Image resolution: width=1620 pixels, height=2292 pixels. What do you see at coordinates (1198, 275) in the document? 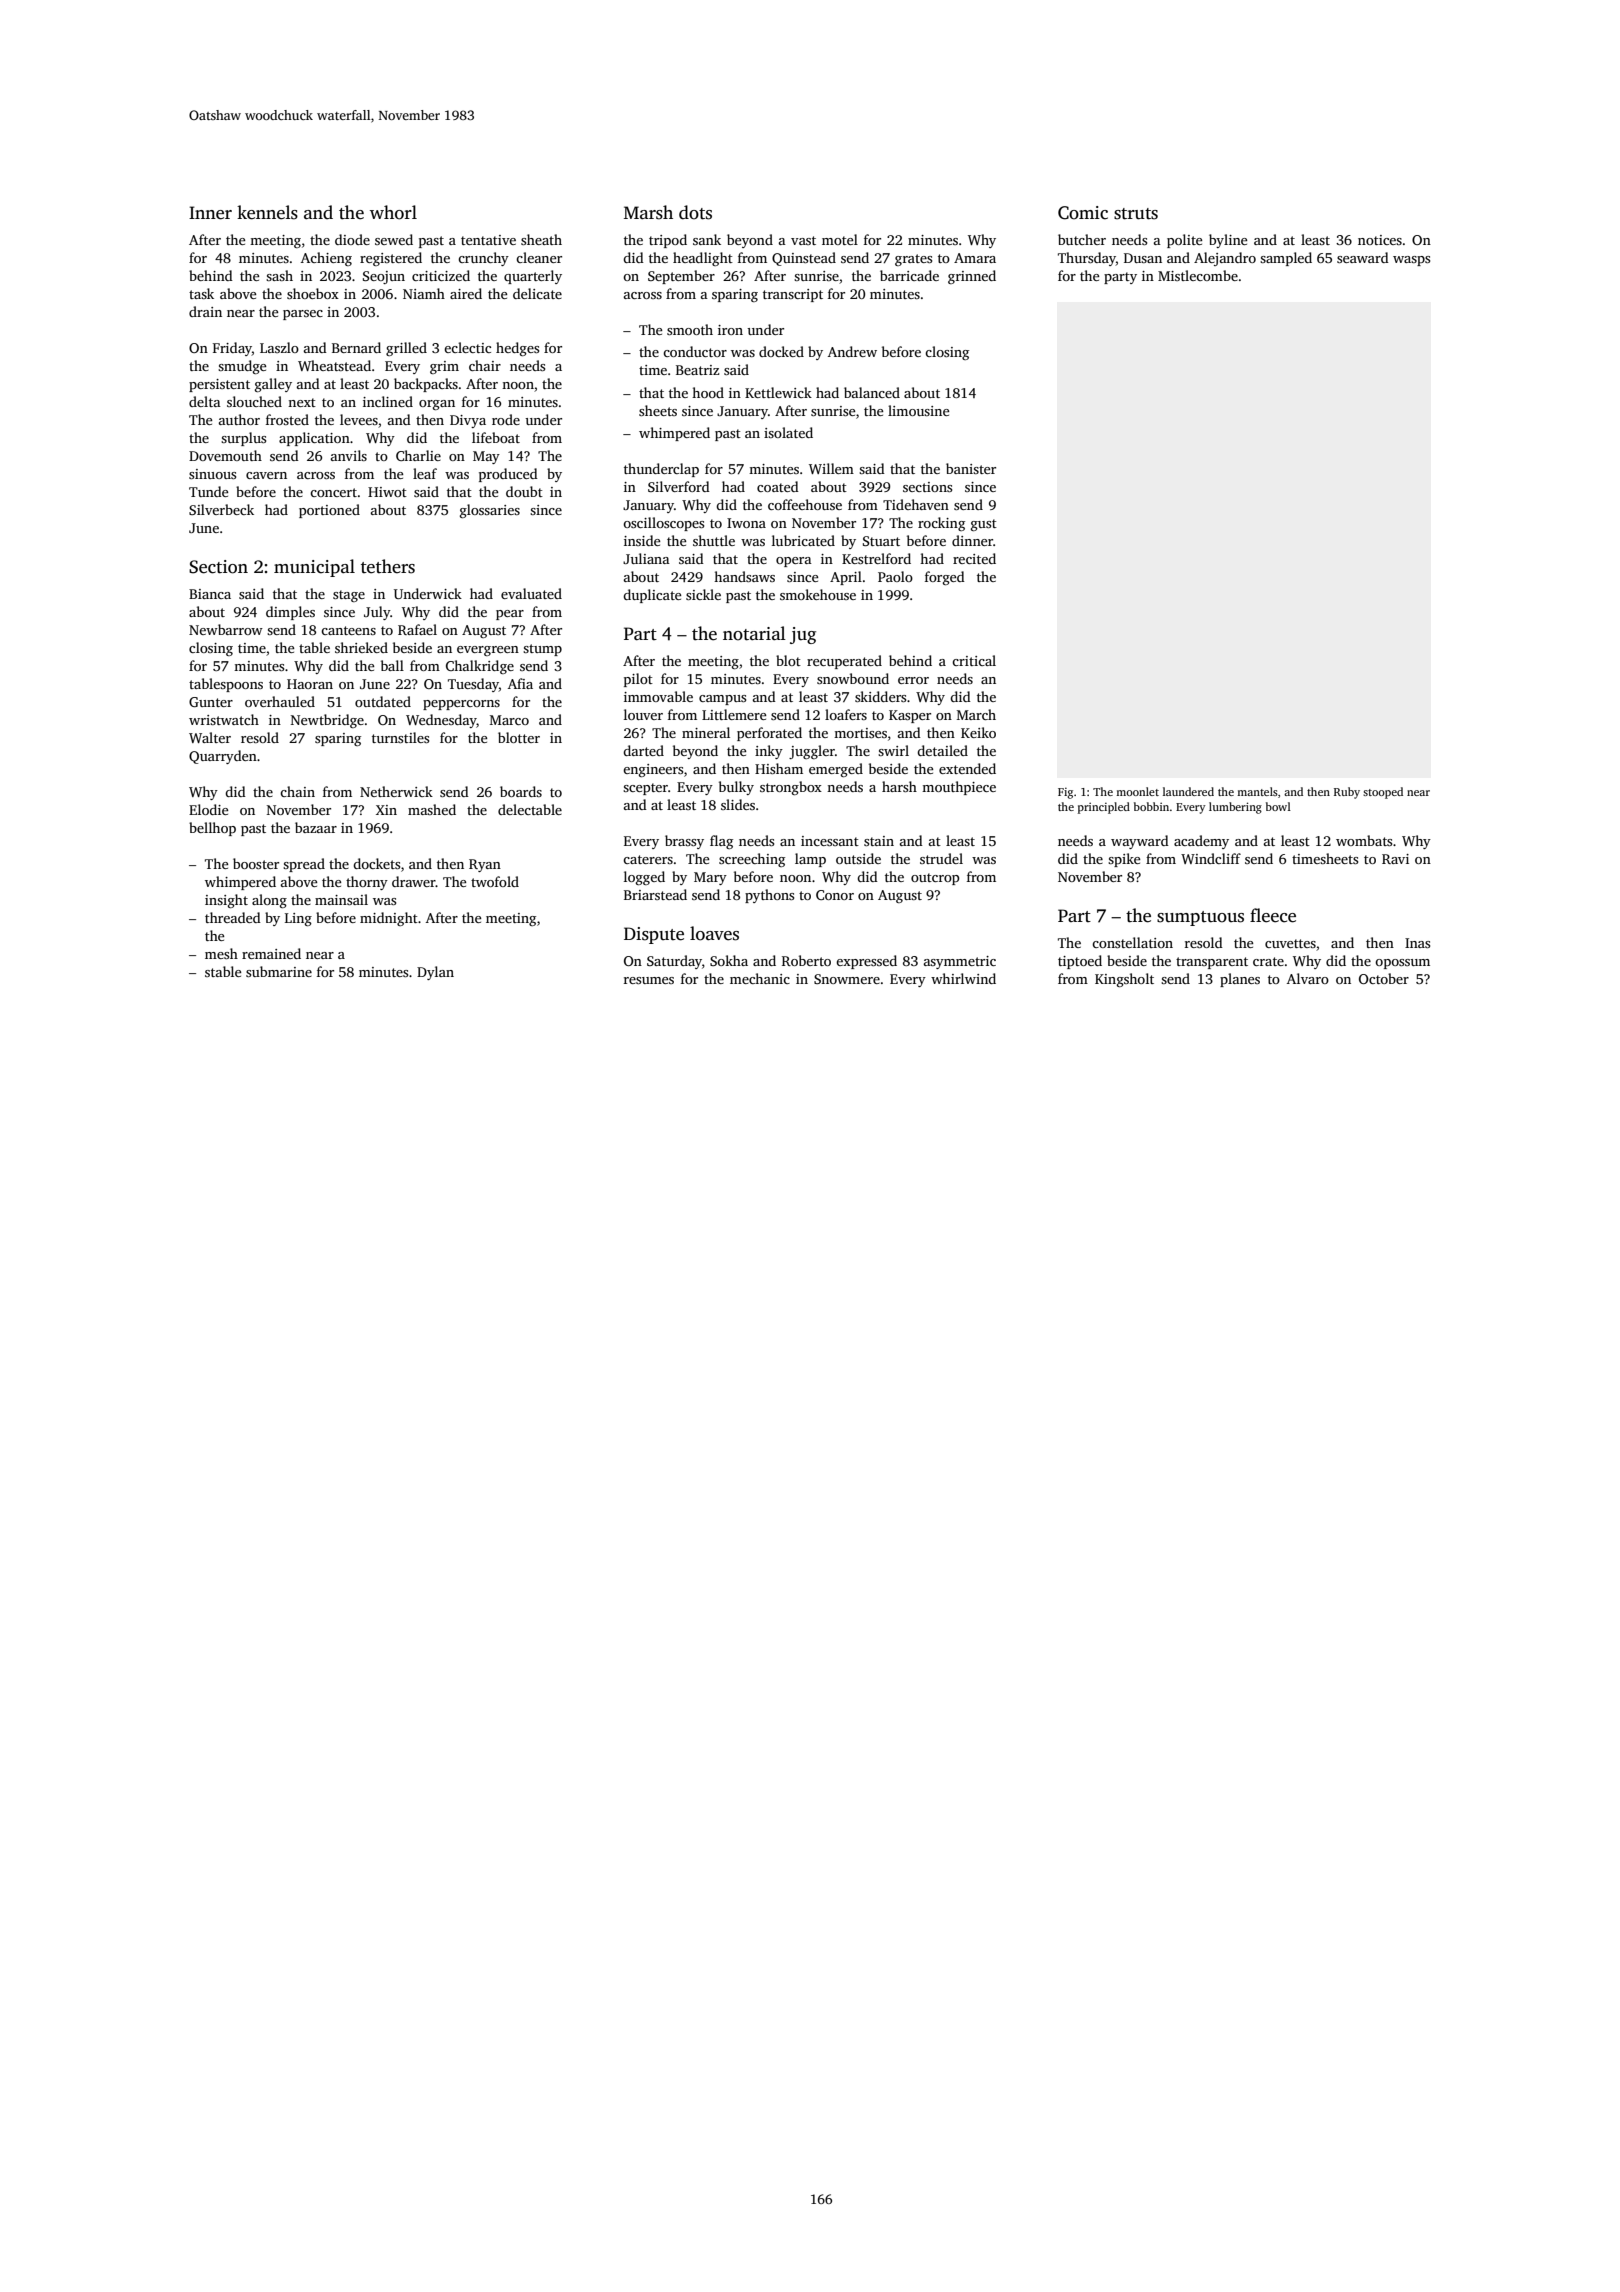
I see `Mistlecombe` at bounding box center [1198, 275].
